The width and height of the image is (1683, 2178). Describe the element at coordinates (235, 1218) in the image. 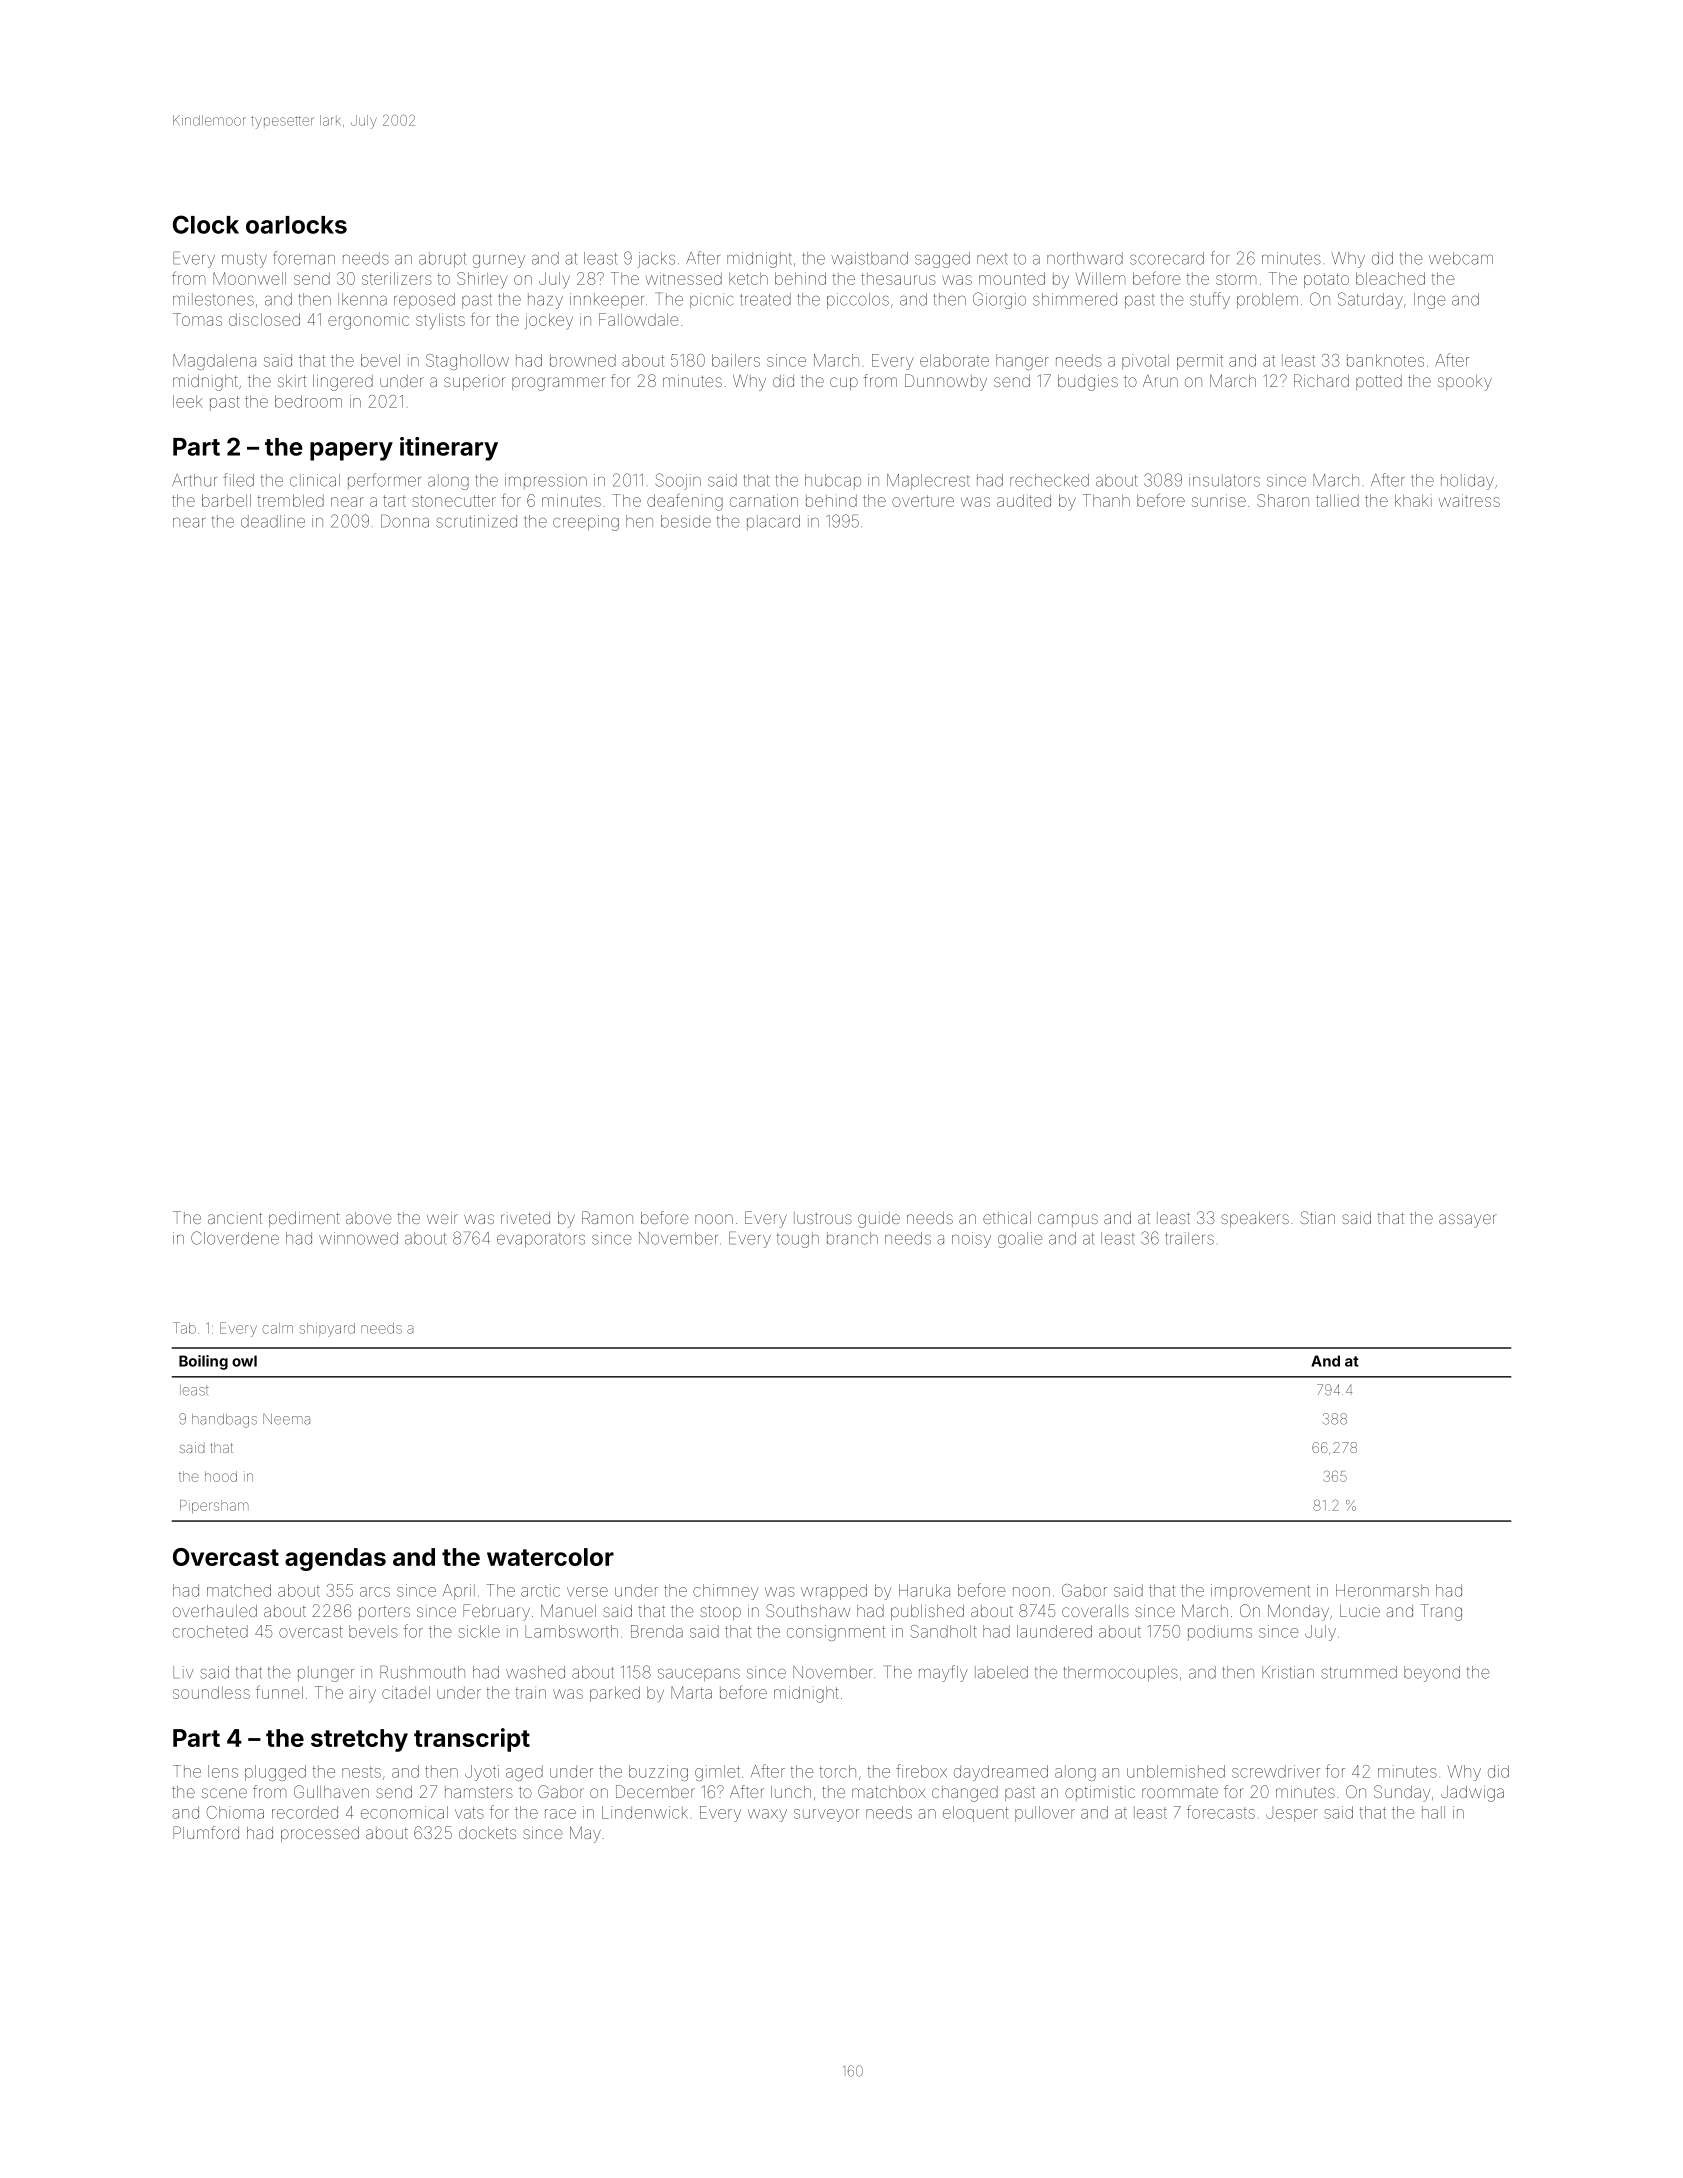

I see `ancient` at that location.
